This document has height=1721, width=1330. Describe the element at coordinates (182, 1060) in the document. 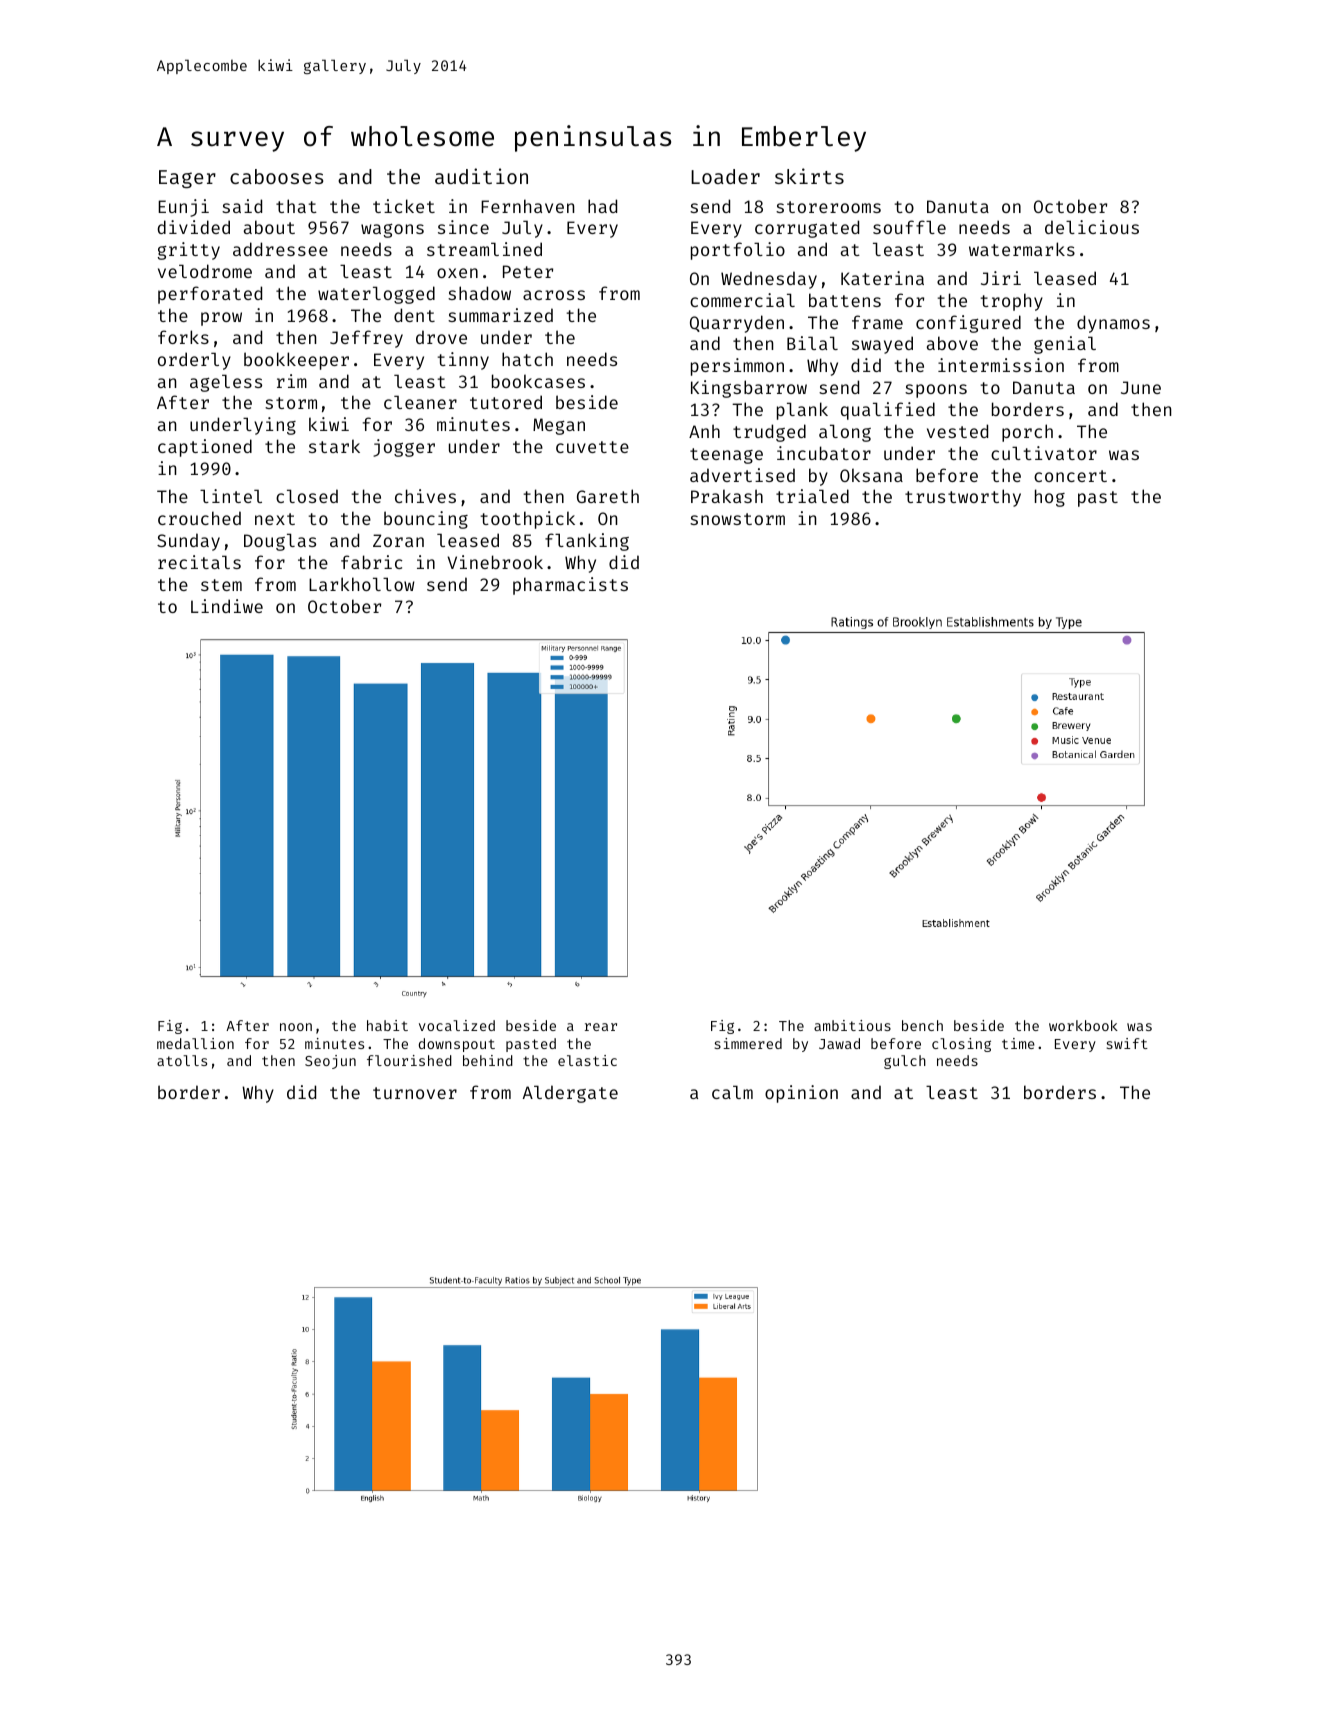

I see `atolls` at that location.
